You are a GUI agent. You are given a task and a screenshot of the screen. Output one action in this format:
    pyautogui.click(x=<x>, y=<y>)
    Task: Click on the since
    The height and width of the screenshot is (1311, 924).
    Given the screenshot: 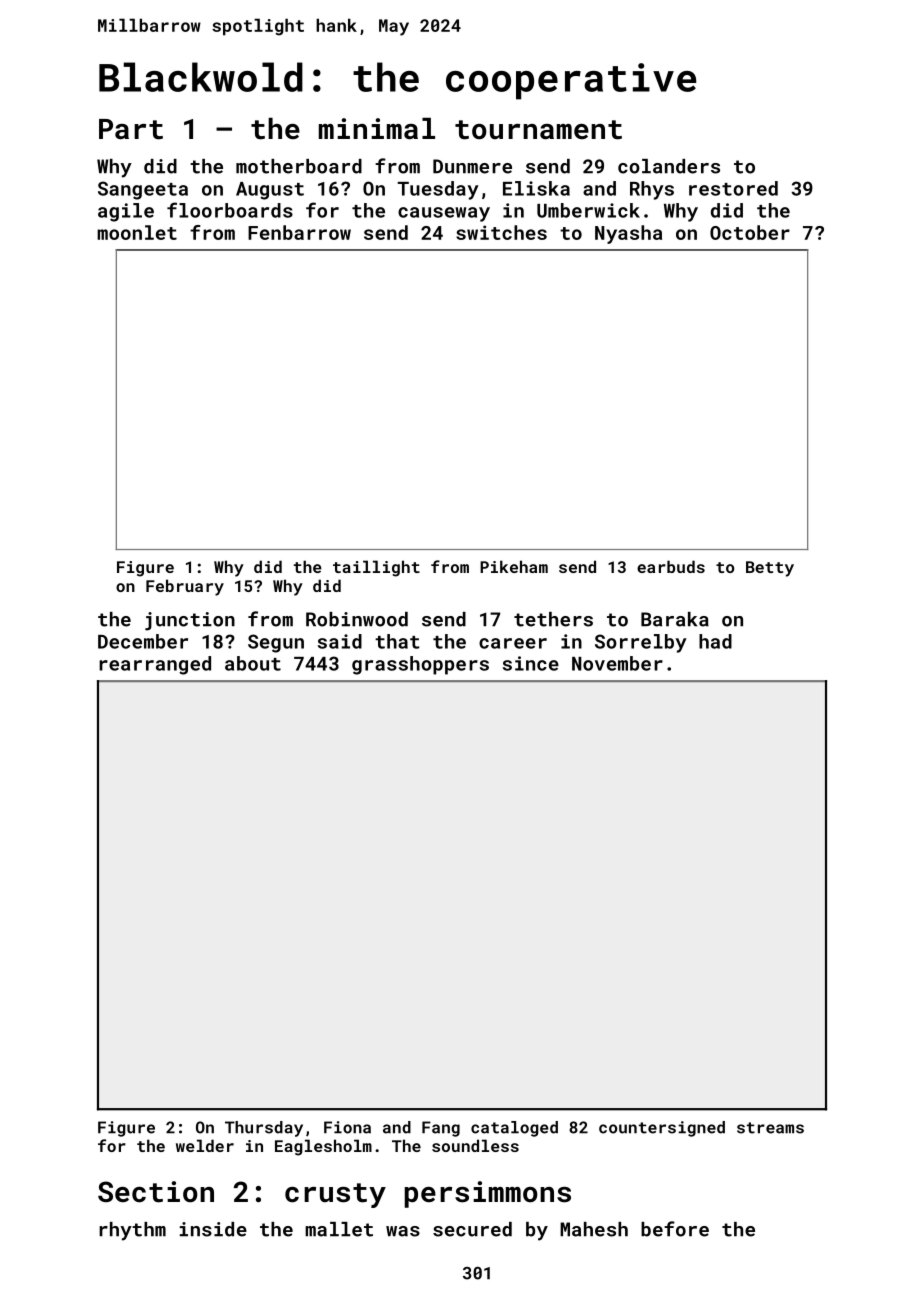 What is the action you would take?
    pyautogui.click(x=531, y=663)
